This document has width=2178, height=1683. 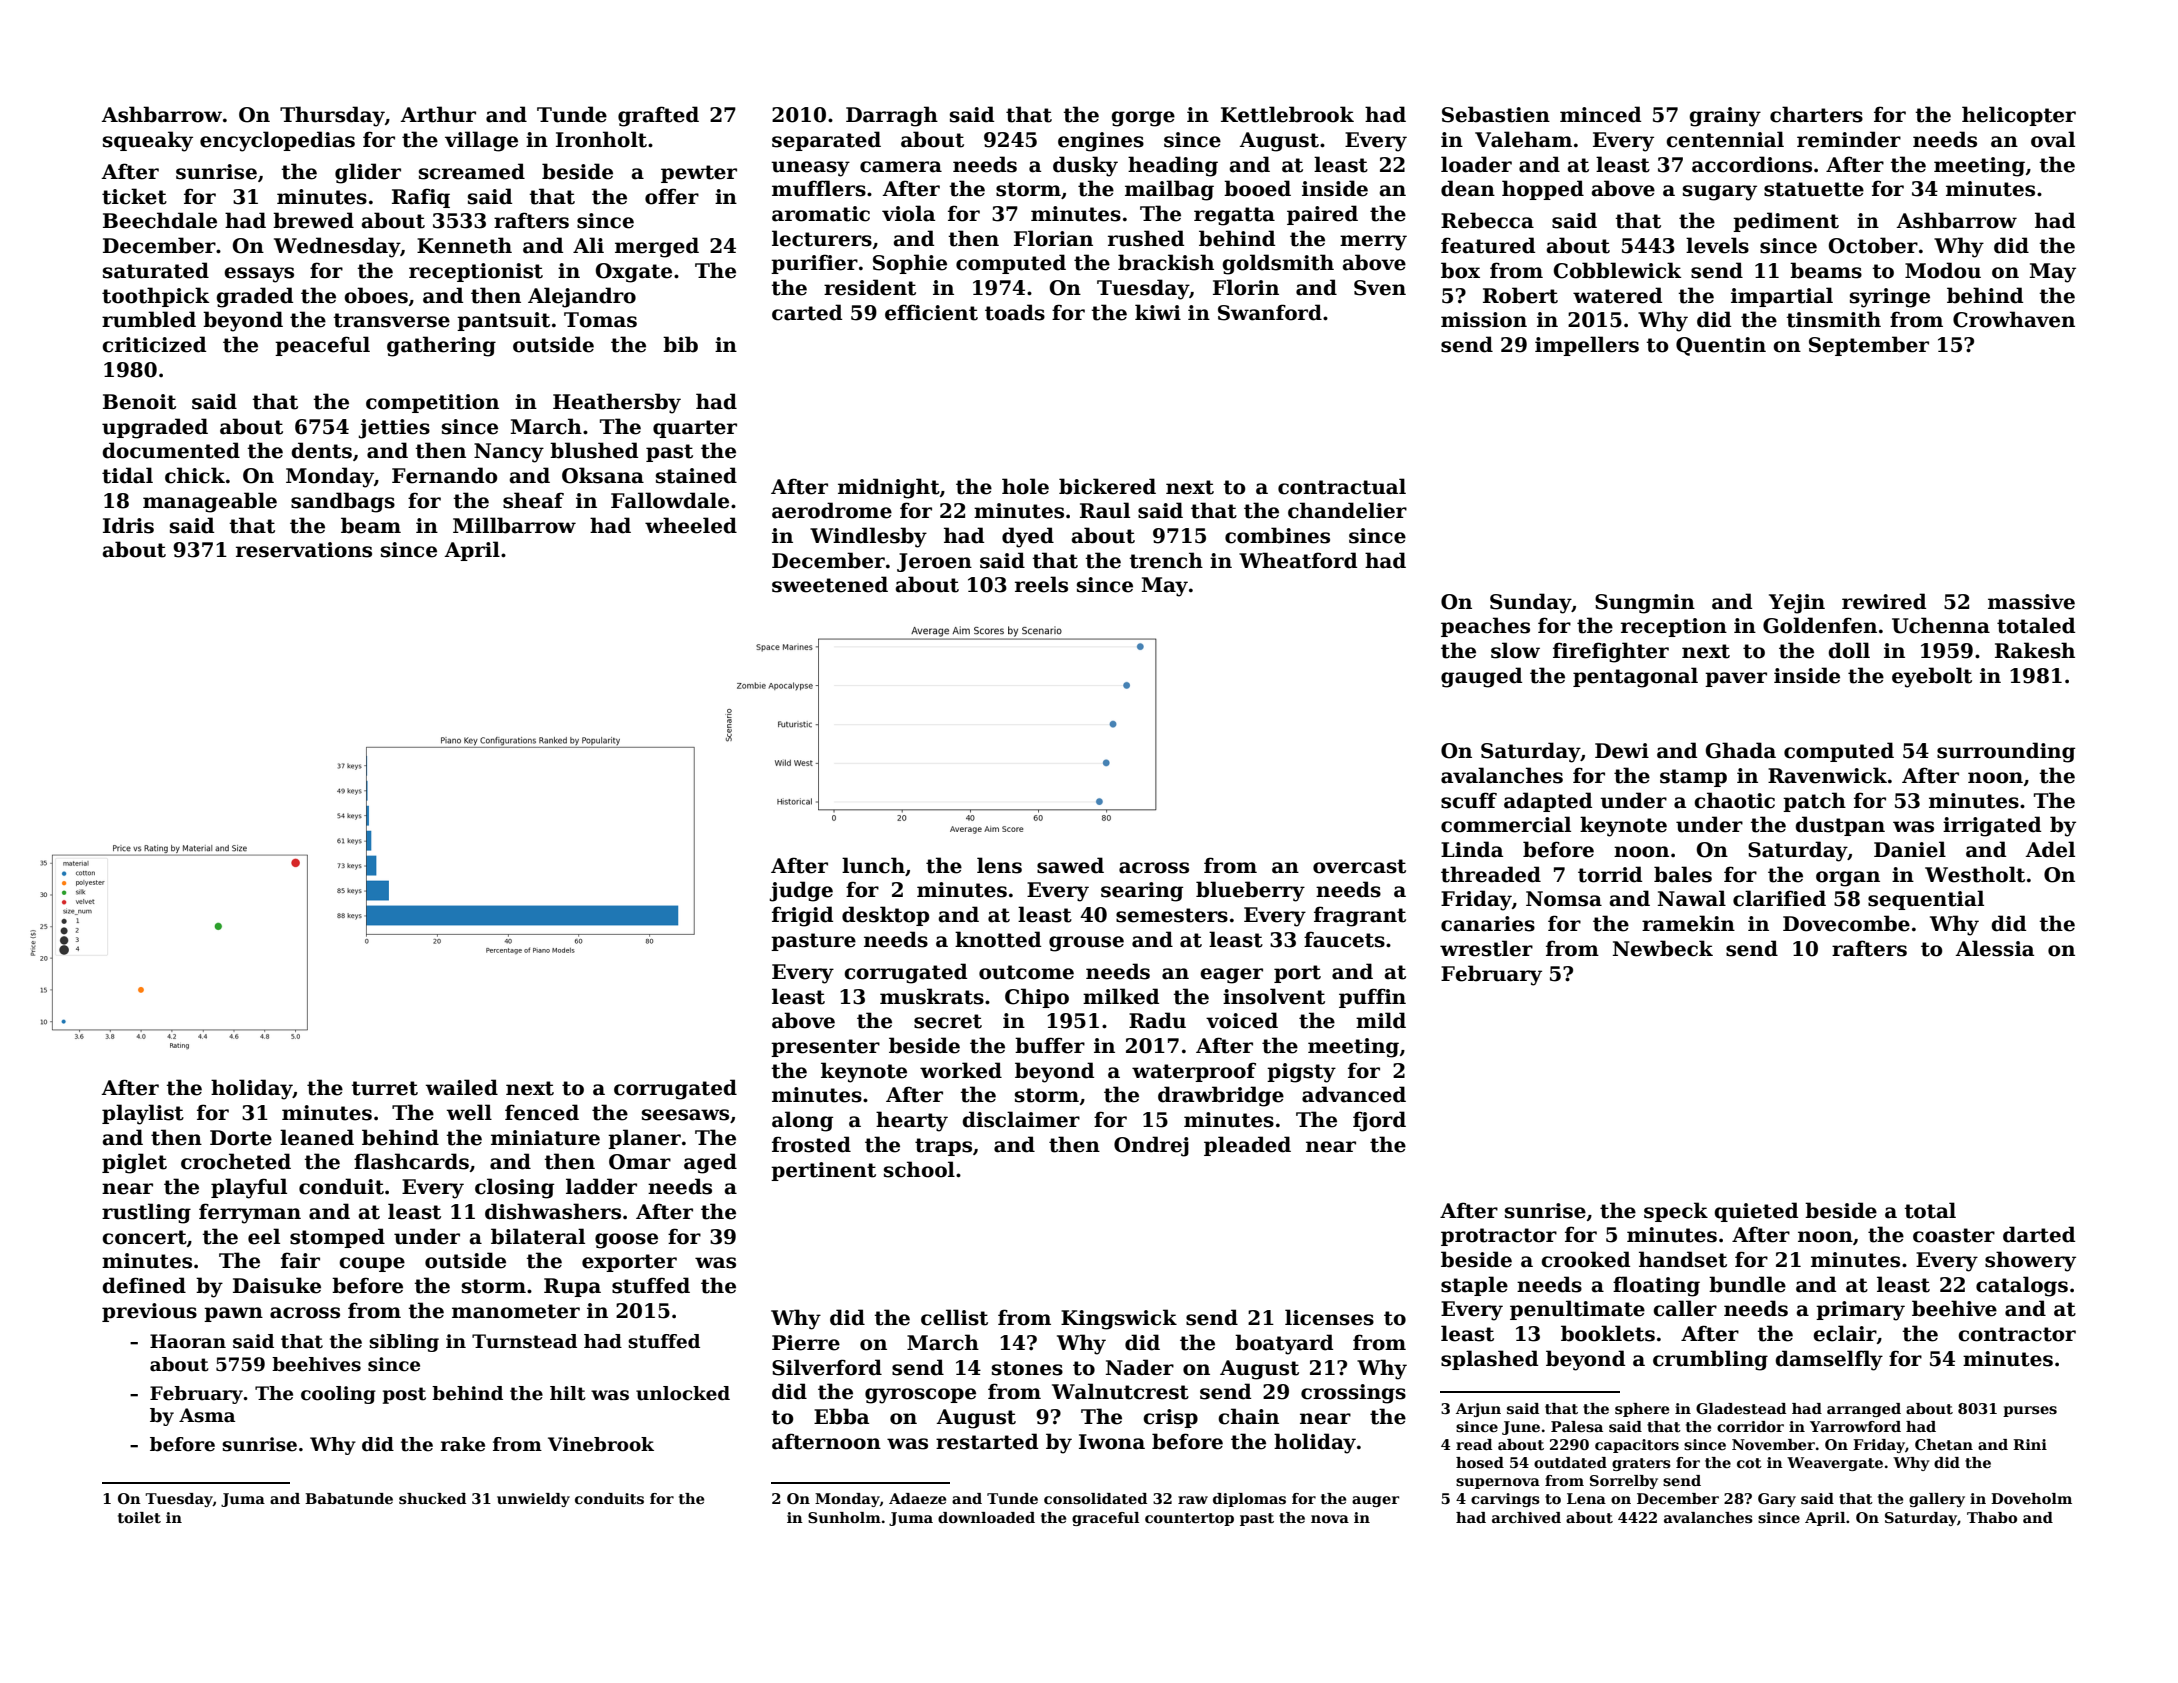 What do you see at coordinates (207, 1415) in the document?
I see `Asma` at bounding box center [207, 1415].
